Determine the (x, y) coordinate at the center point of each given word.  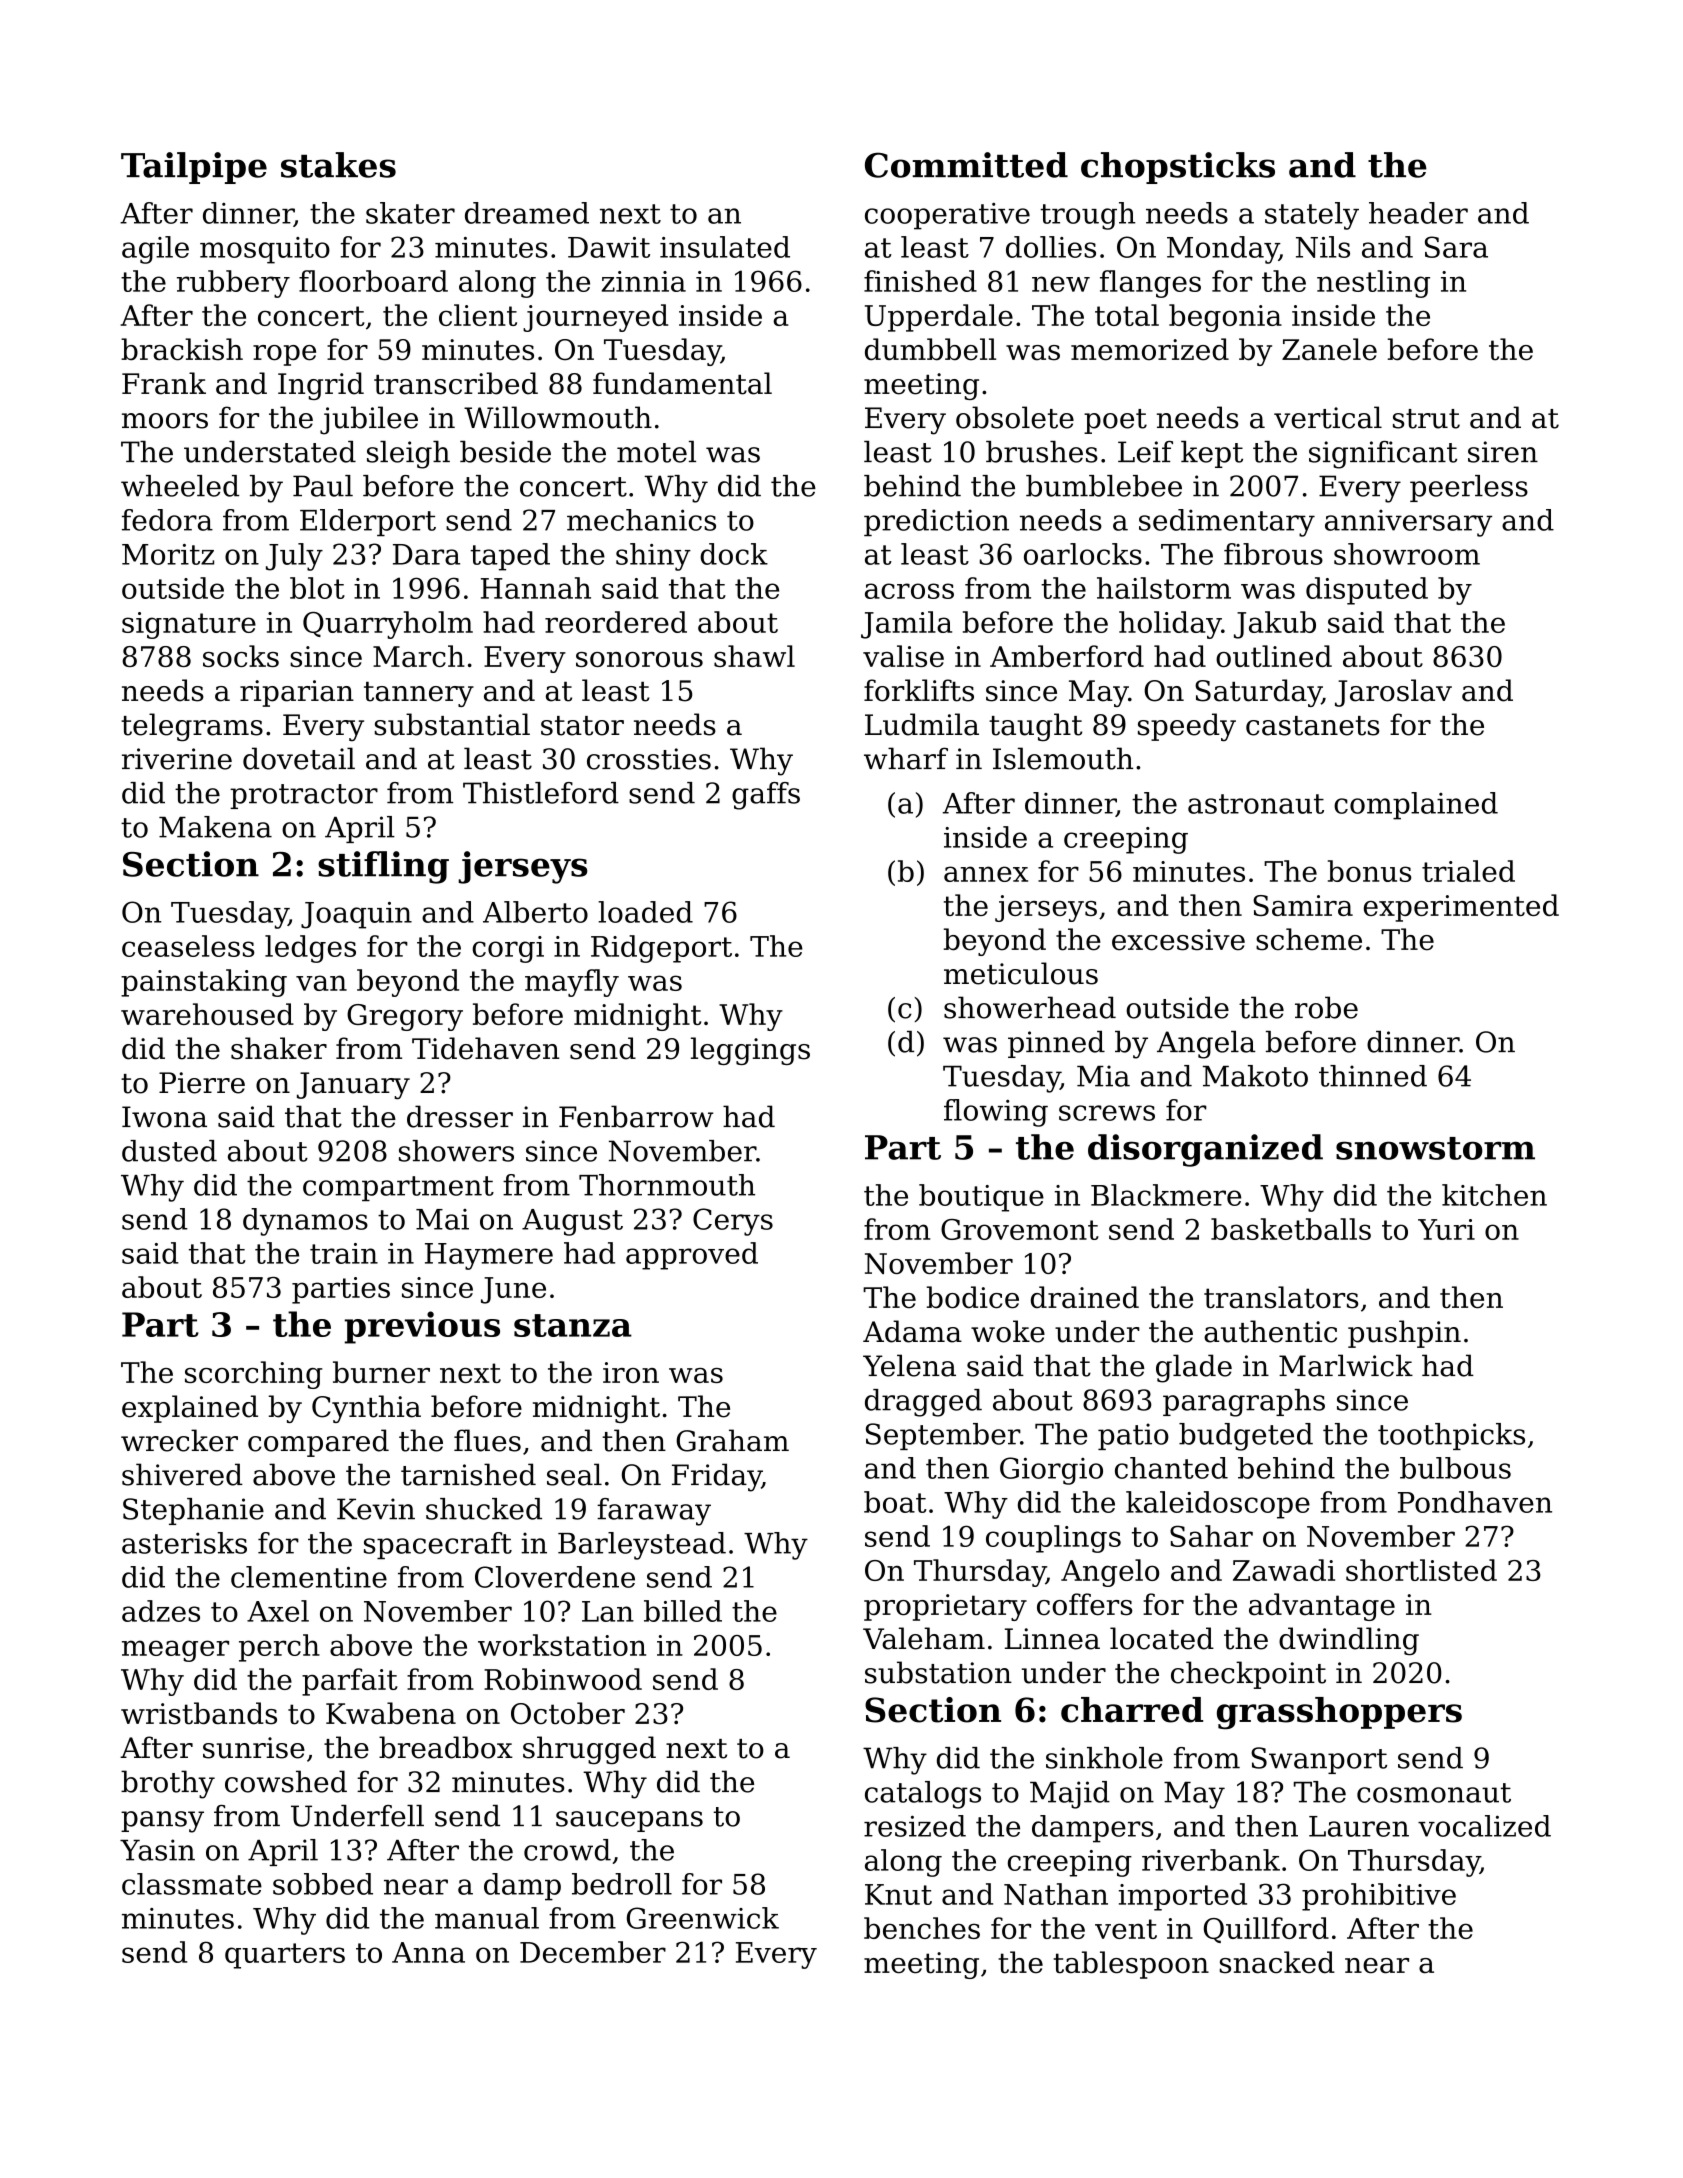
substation (938, 1672)
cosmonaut (1434, 1793)
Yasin (157, 1850)
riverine (177, 759)
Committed (966, 165)
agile (155, 250)
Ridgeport (661, 949)
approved (692, 1256)
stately (1312, 216)
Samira (1303, 905)
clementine (309, 1577)
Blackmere (1166, 1195)
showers (456, 1151)
